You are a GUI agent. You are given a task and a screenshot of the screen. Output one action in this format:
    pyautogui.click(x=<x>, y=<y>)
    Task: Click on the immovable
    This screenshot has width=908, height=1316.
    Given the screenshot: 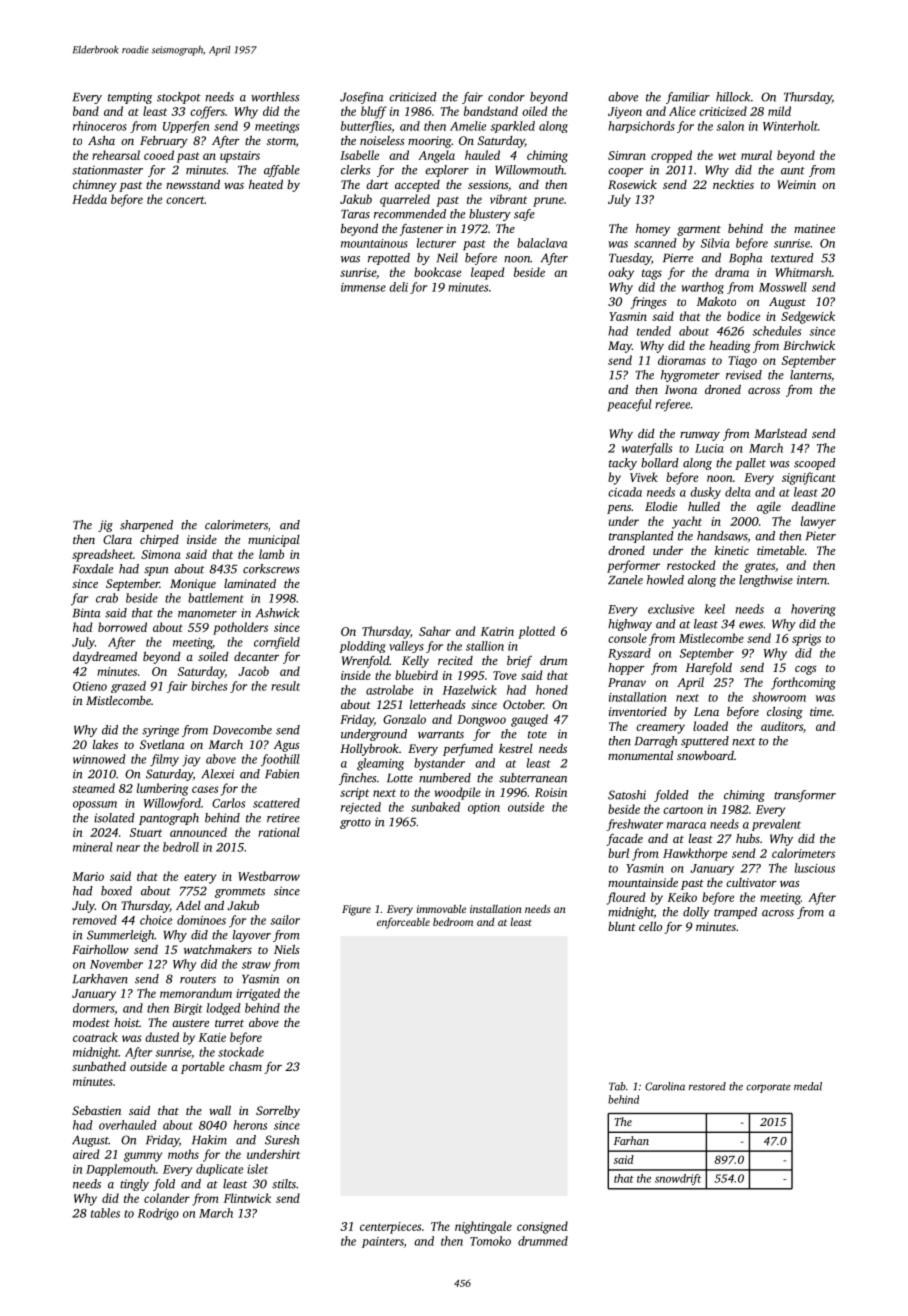 What is the action you would take?
    pyautogui.click(x=441, y=909)
